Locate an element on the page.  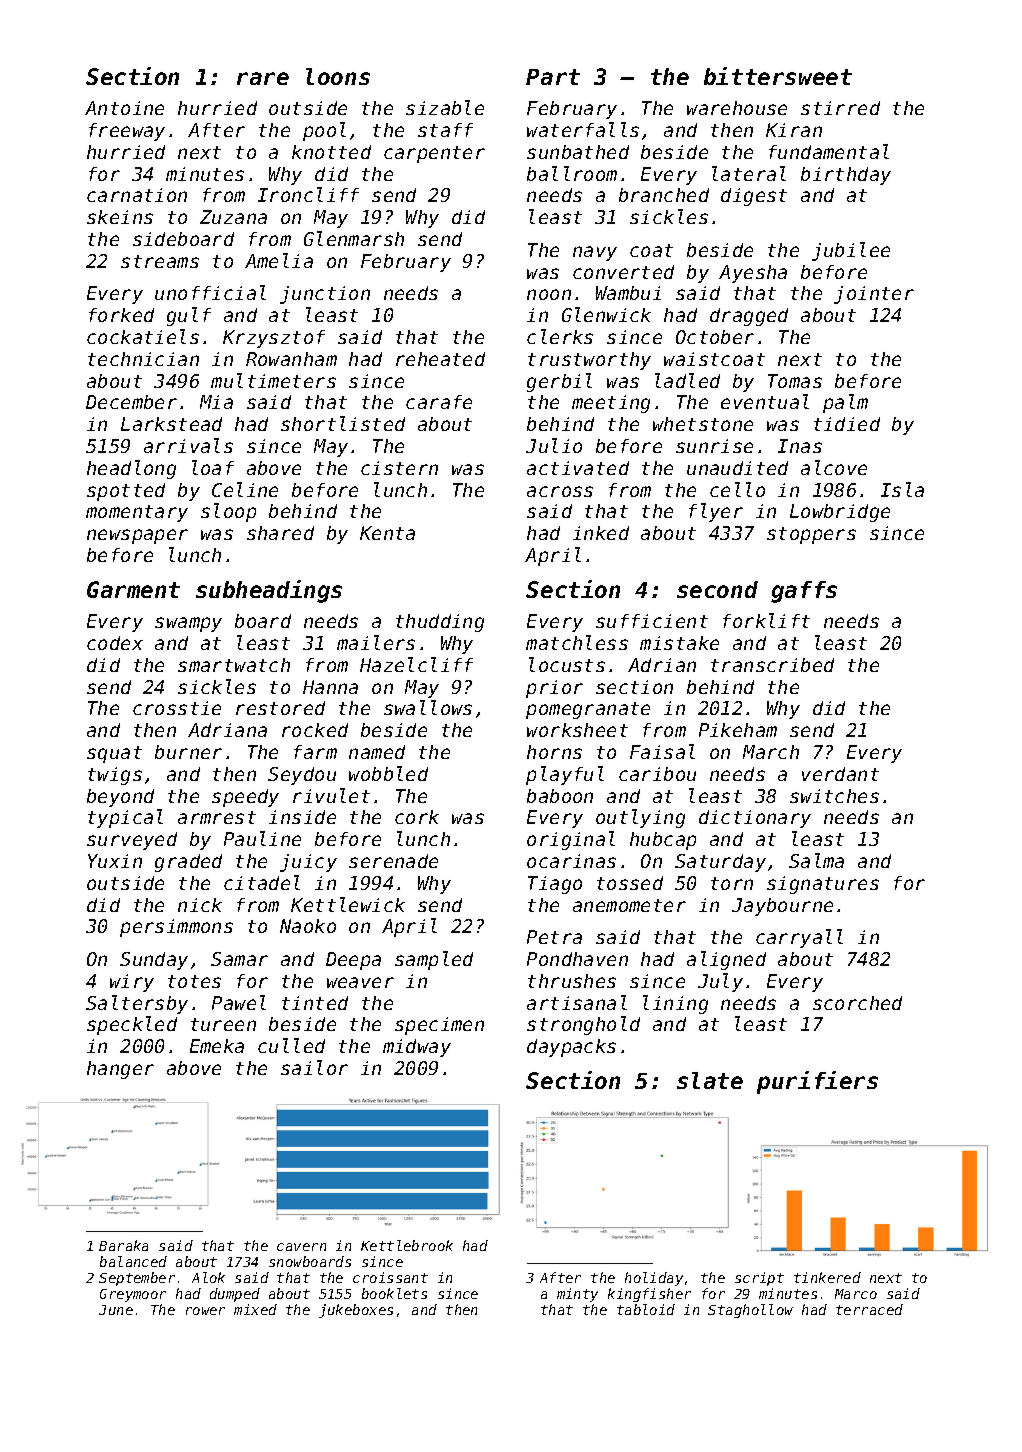
eventual is located at coordinates (765, 401).
